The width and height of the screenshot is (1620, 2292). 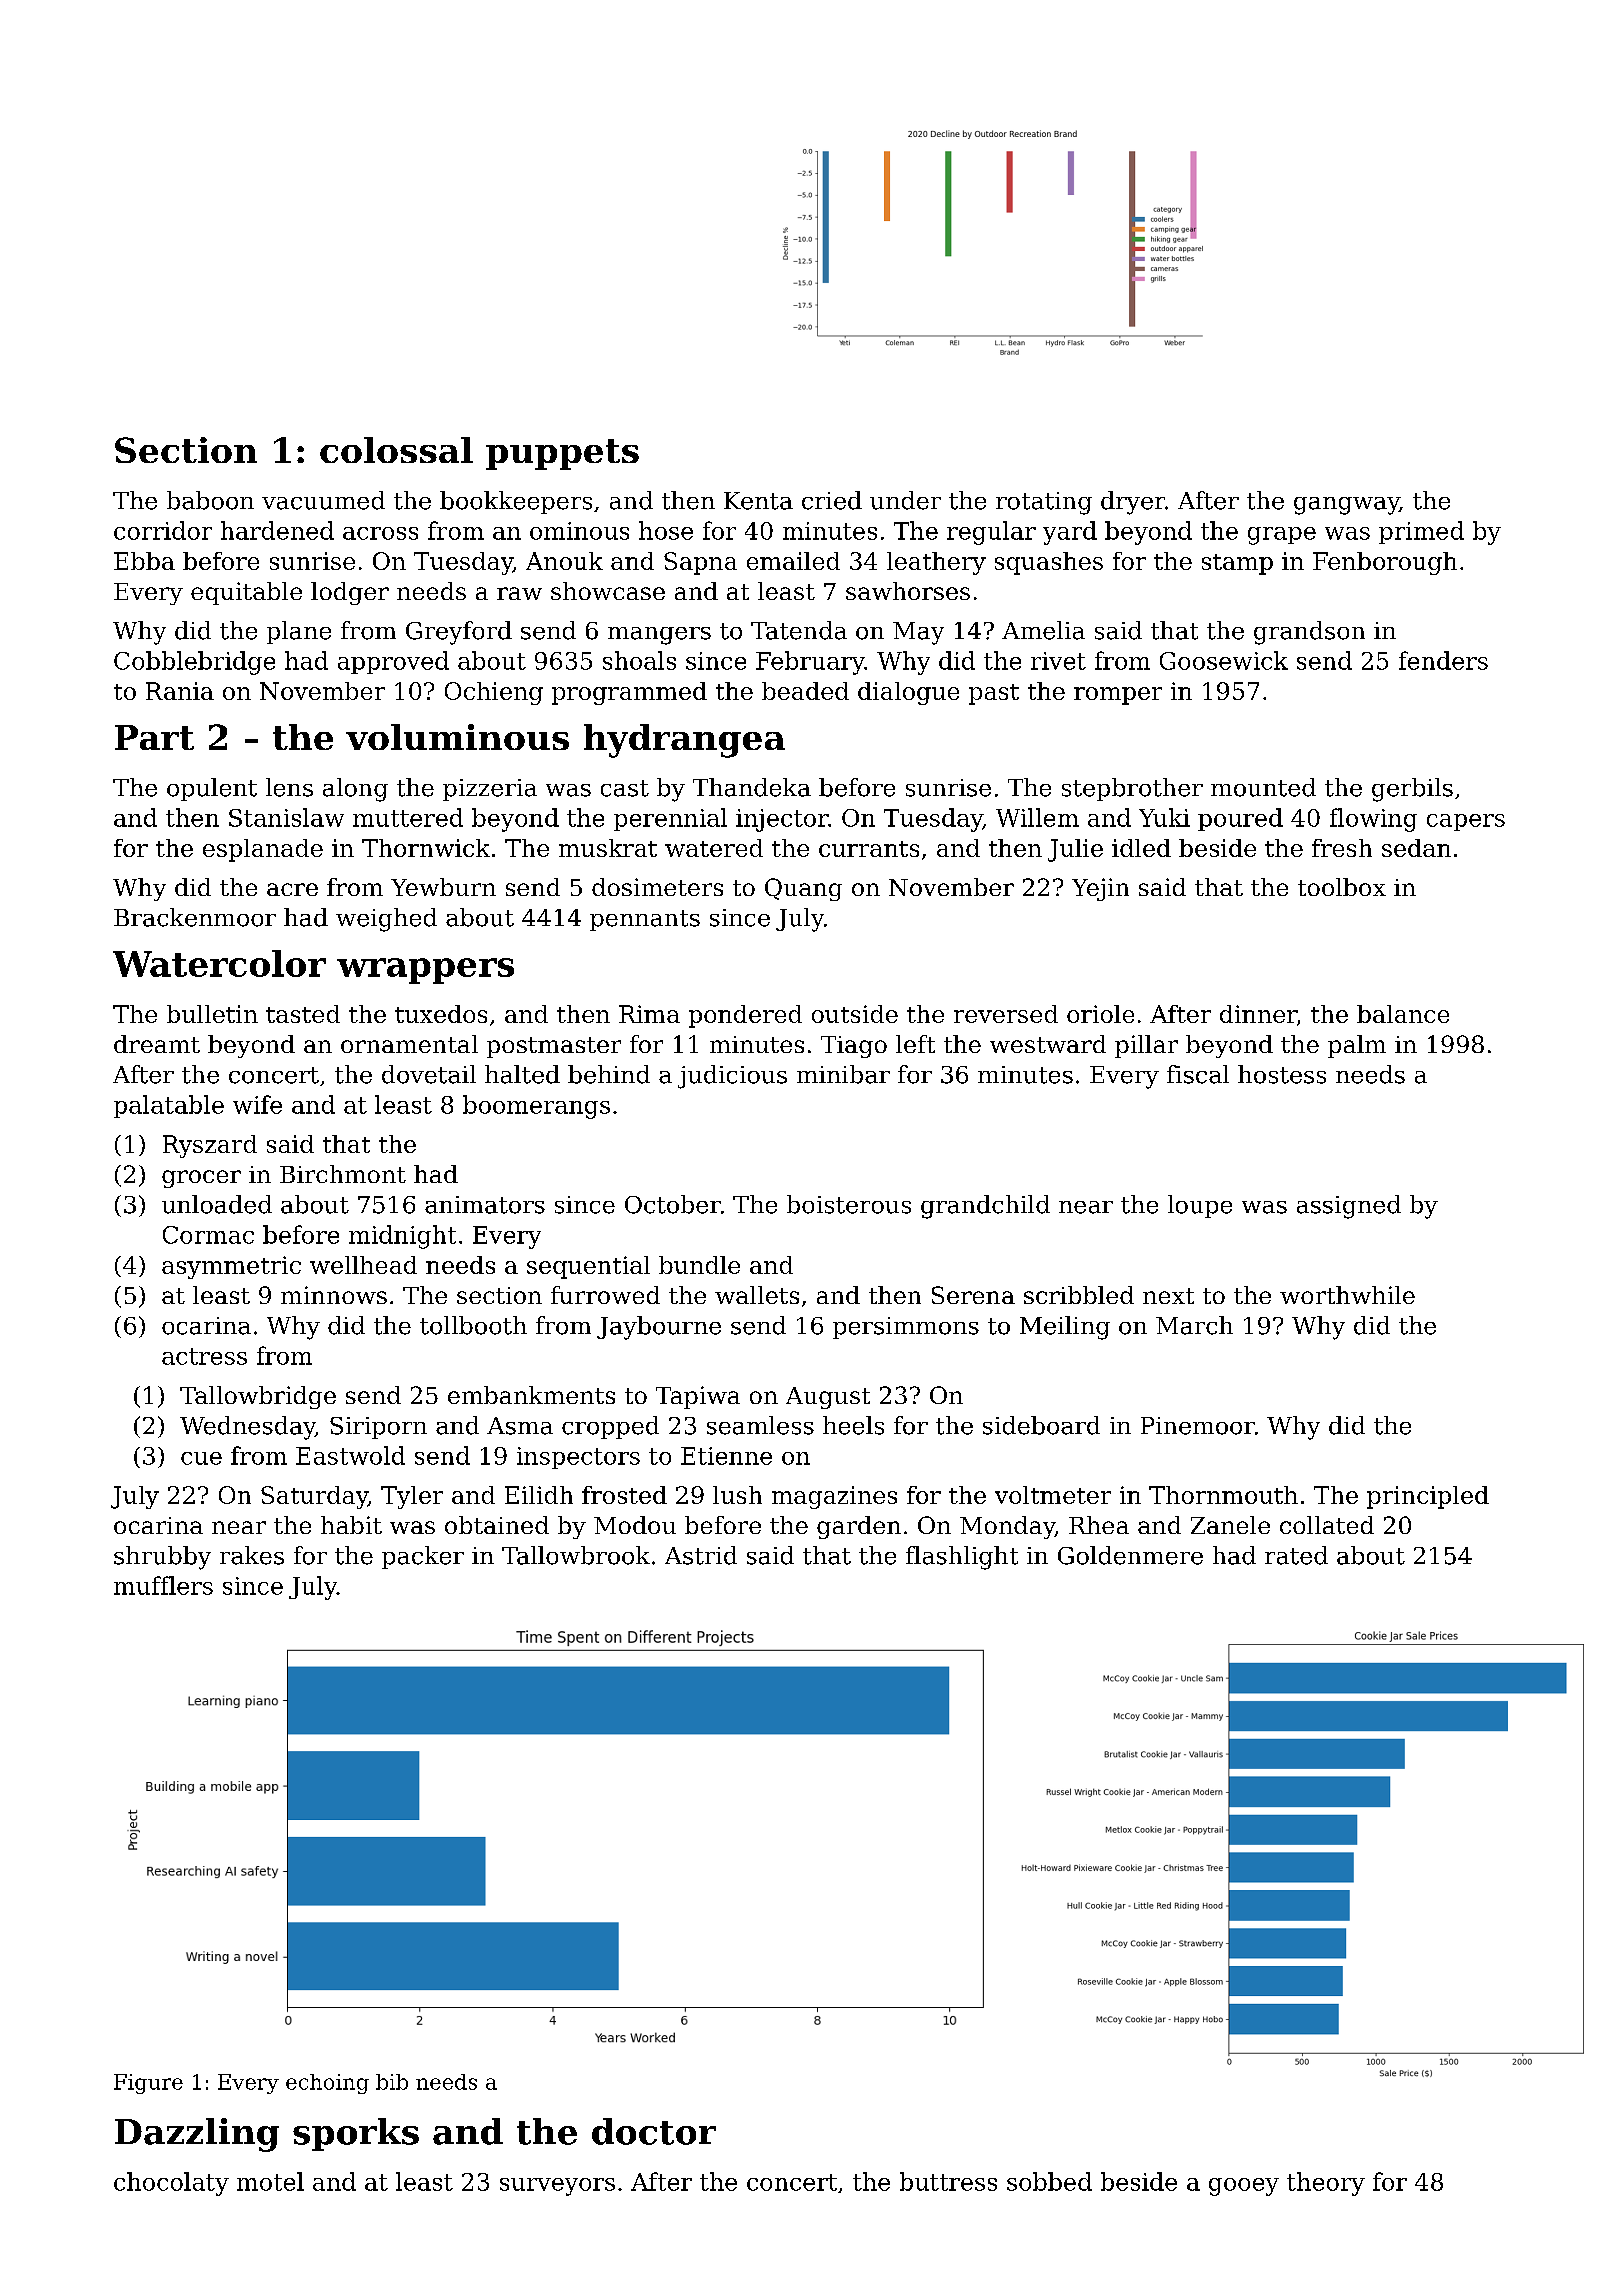 I want to click on animators, so click(x=485, y=1205).
